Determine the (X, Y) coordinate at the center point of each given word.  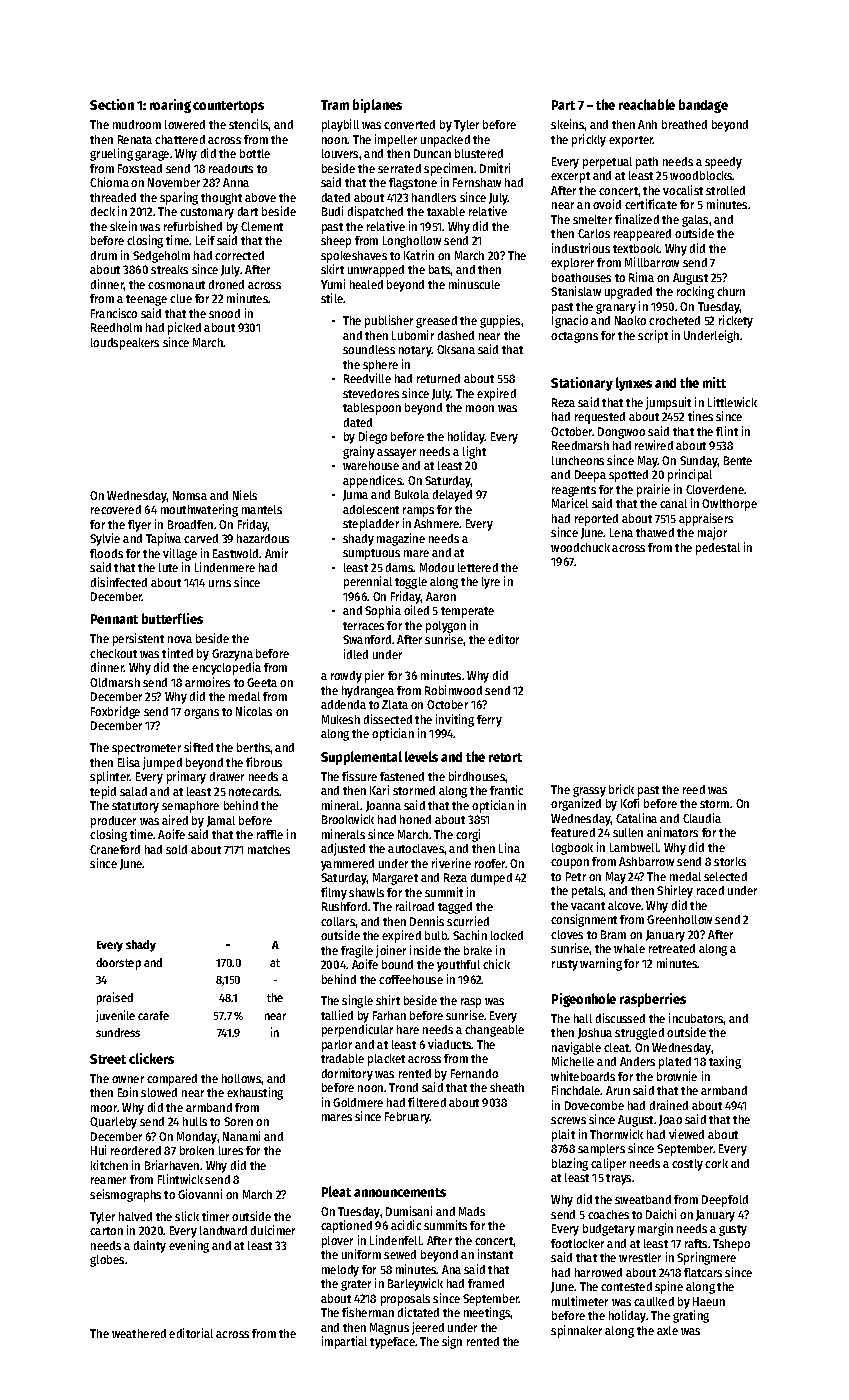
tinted (177, 653)
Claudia (702, 818)
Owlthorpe (729, 505)
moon (480, 408)
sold (176, 849)
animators (672, 832)
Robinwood (453, 690)
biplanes (377, 106)
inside (425, 950)
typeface (392, 1343)
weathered (139, 1333)
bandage (703, 106)
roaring (170, 106)
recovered (116, 509)
